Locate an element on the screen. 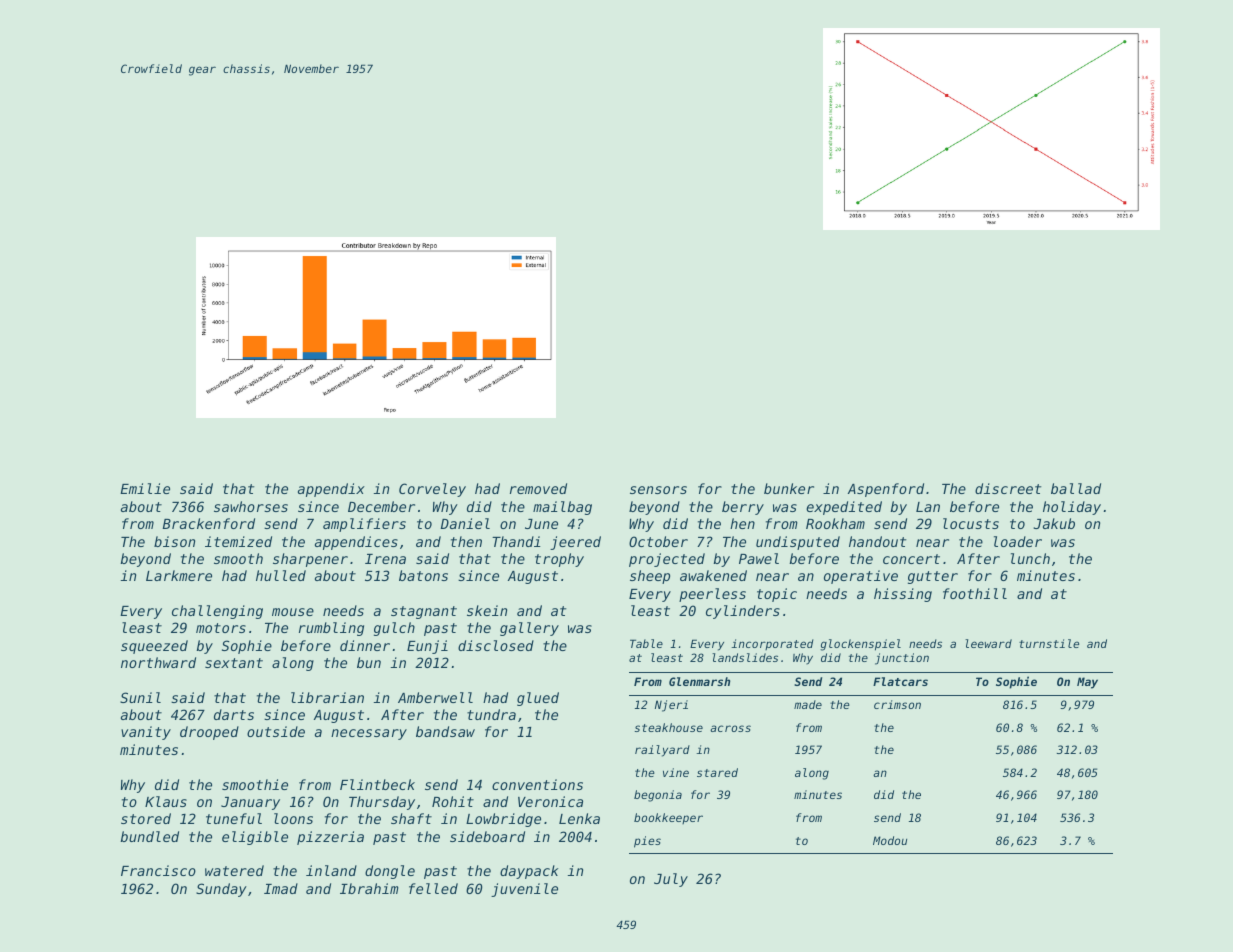 The image size is (1233, 952). skein is located at coordinates (487, 610).
